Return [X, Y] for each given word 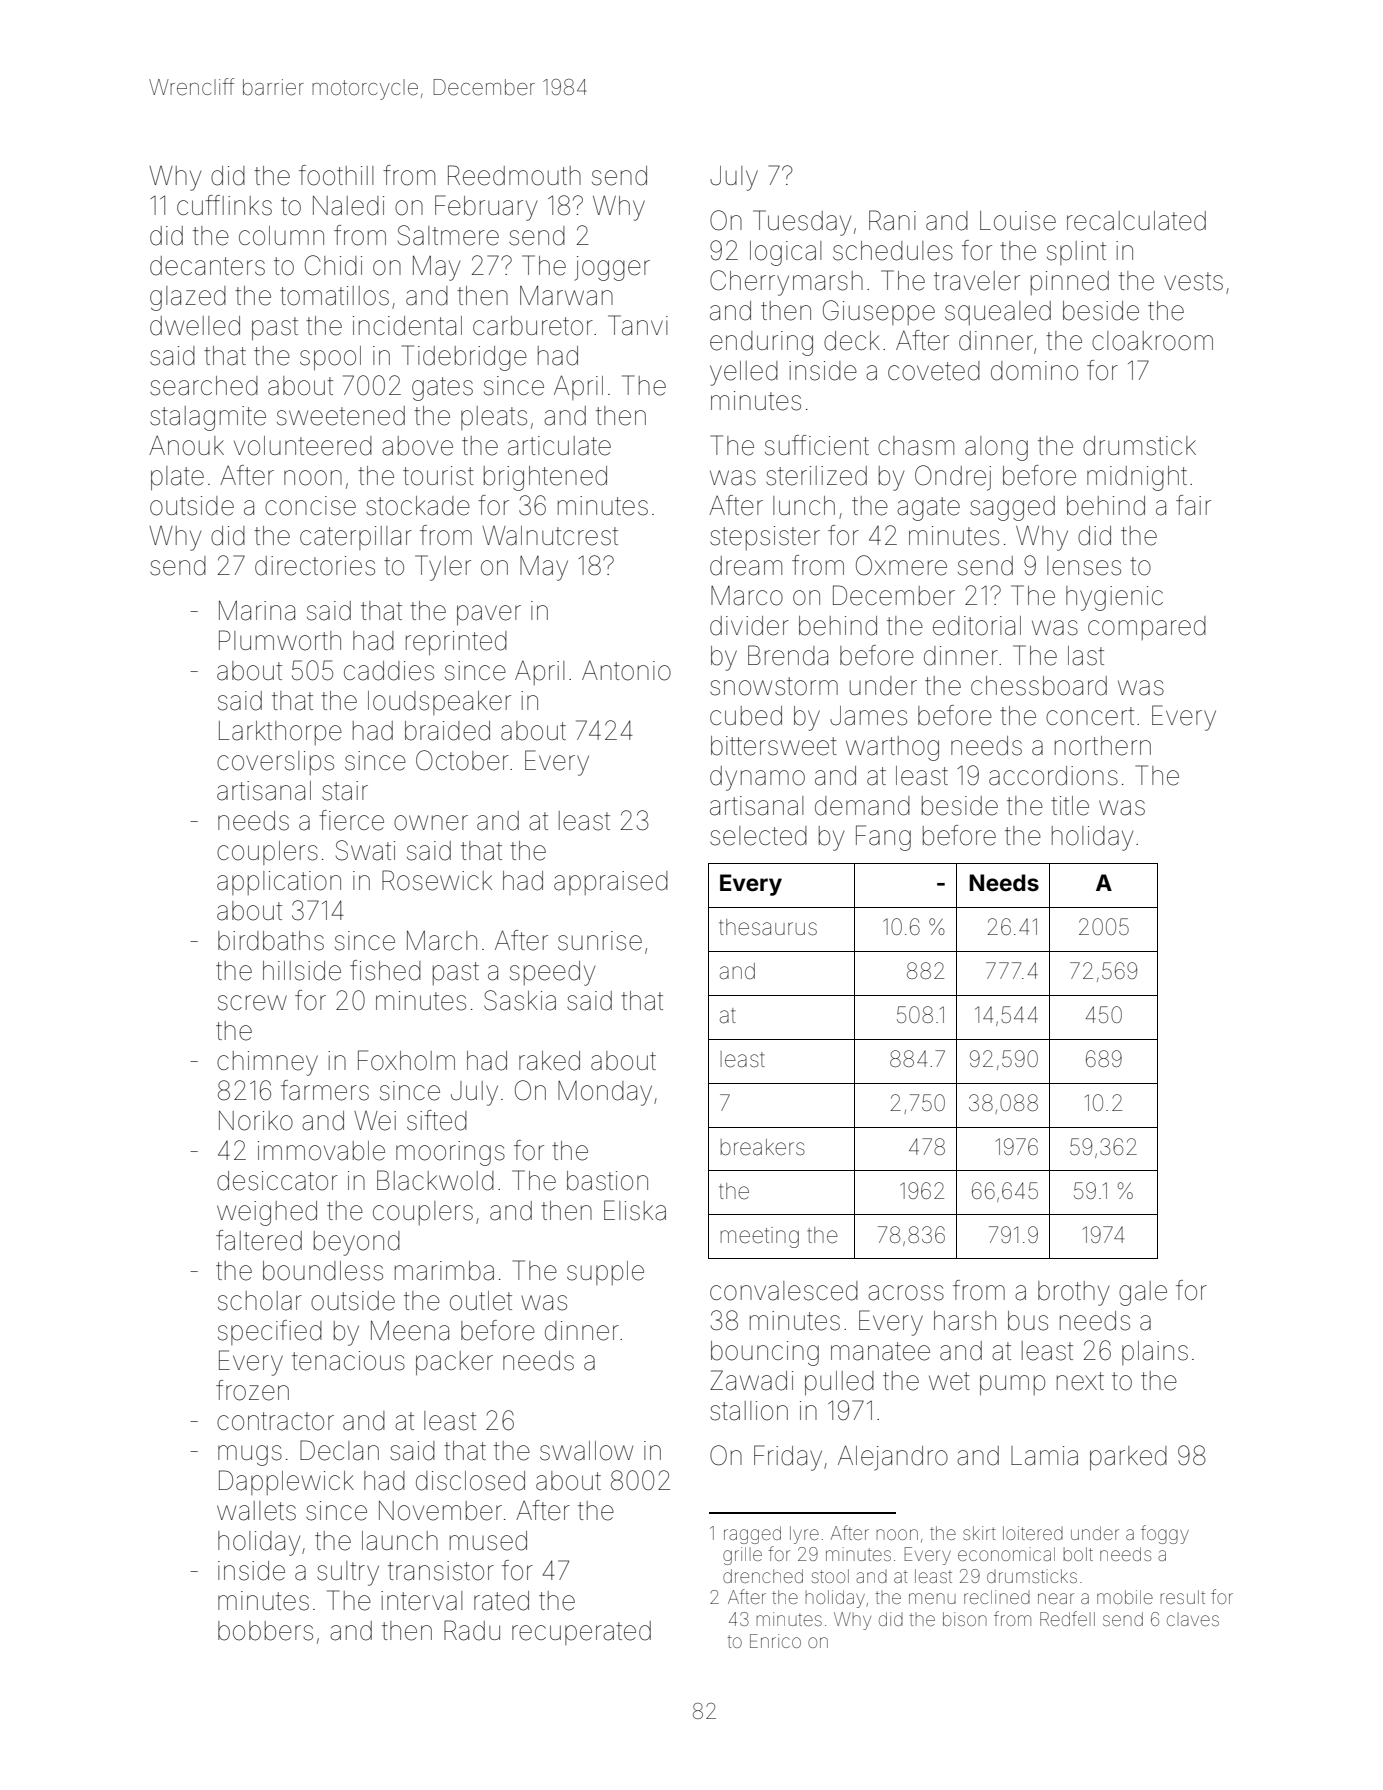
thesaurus [768, 927]
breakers [763, 1147]
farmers [325, 1090]
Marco [747, 596]
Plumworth [280, 640]
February [486, 208]
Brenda [788, 655]
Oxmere [901, 565]
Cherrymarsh [786, 283]
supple [605, 1273]
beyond [357, 1243]
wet [949, 1381]
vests [1193, 281]
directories [315, 566]
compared [1147, 628]
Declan [339, 1450]
